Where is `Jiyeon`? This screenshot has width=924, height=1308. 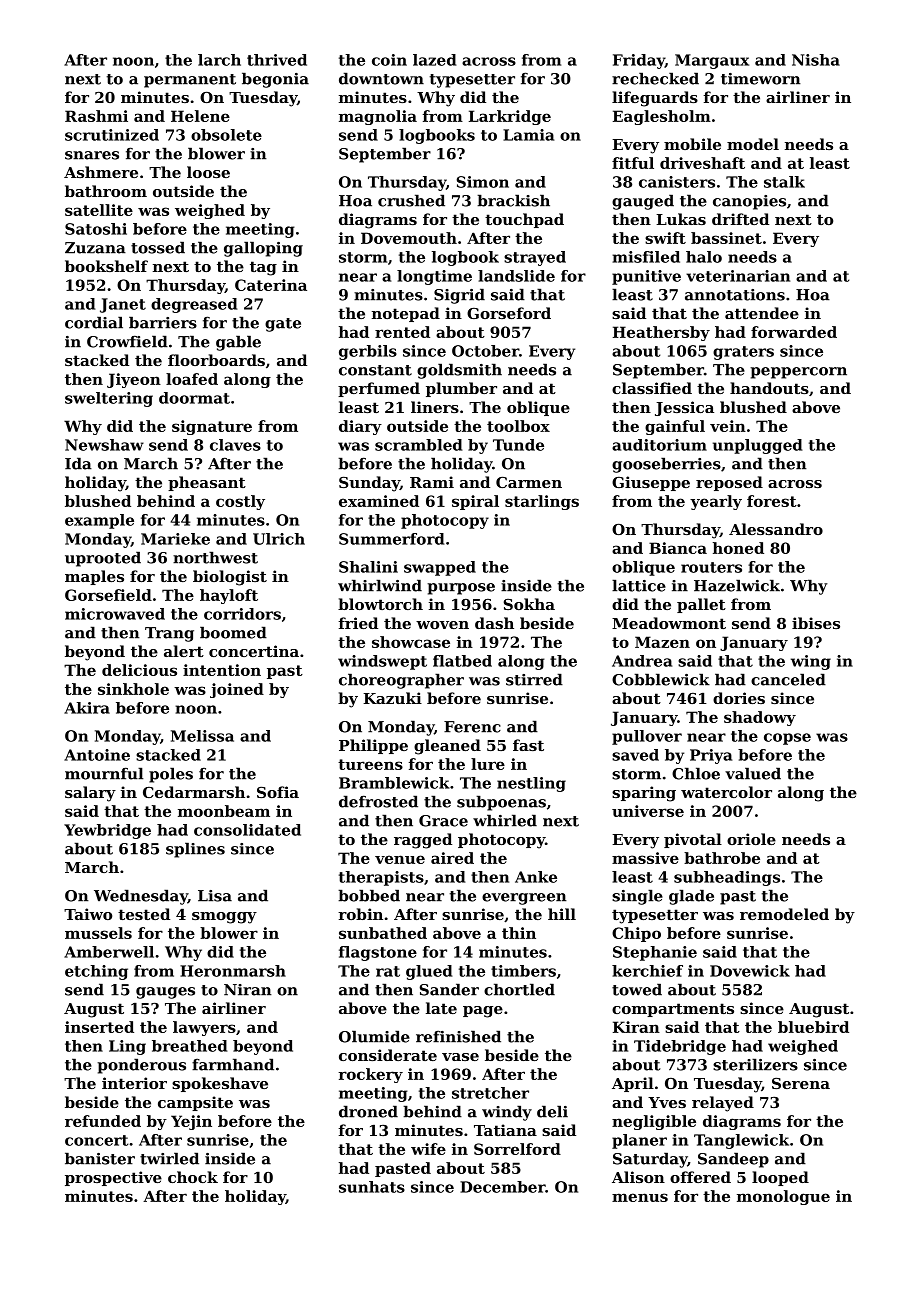 Jiyeon is located at coordinates (134, 380).
